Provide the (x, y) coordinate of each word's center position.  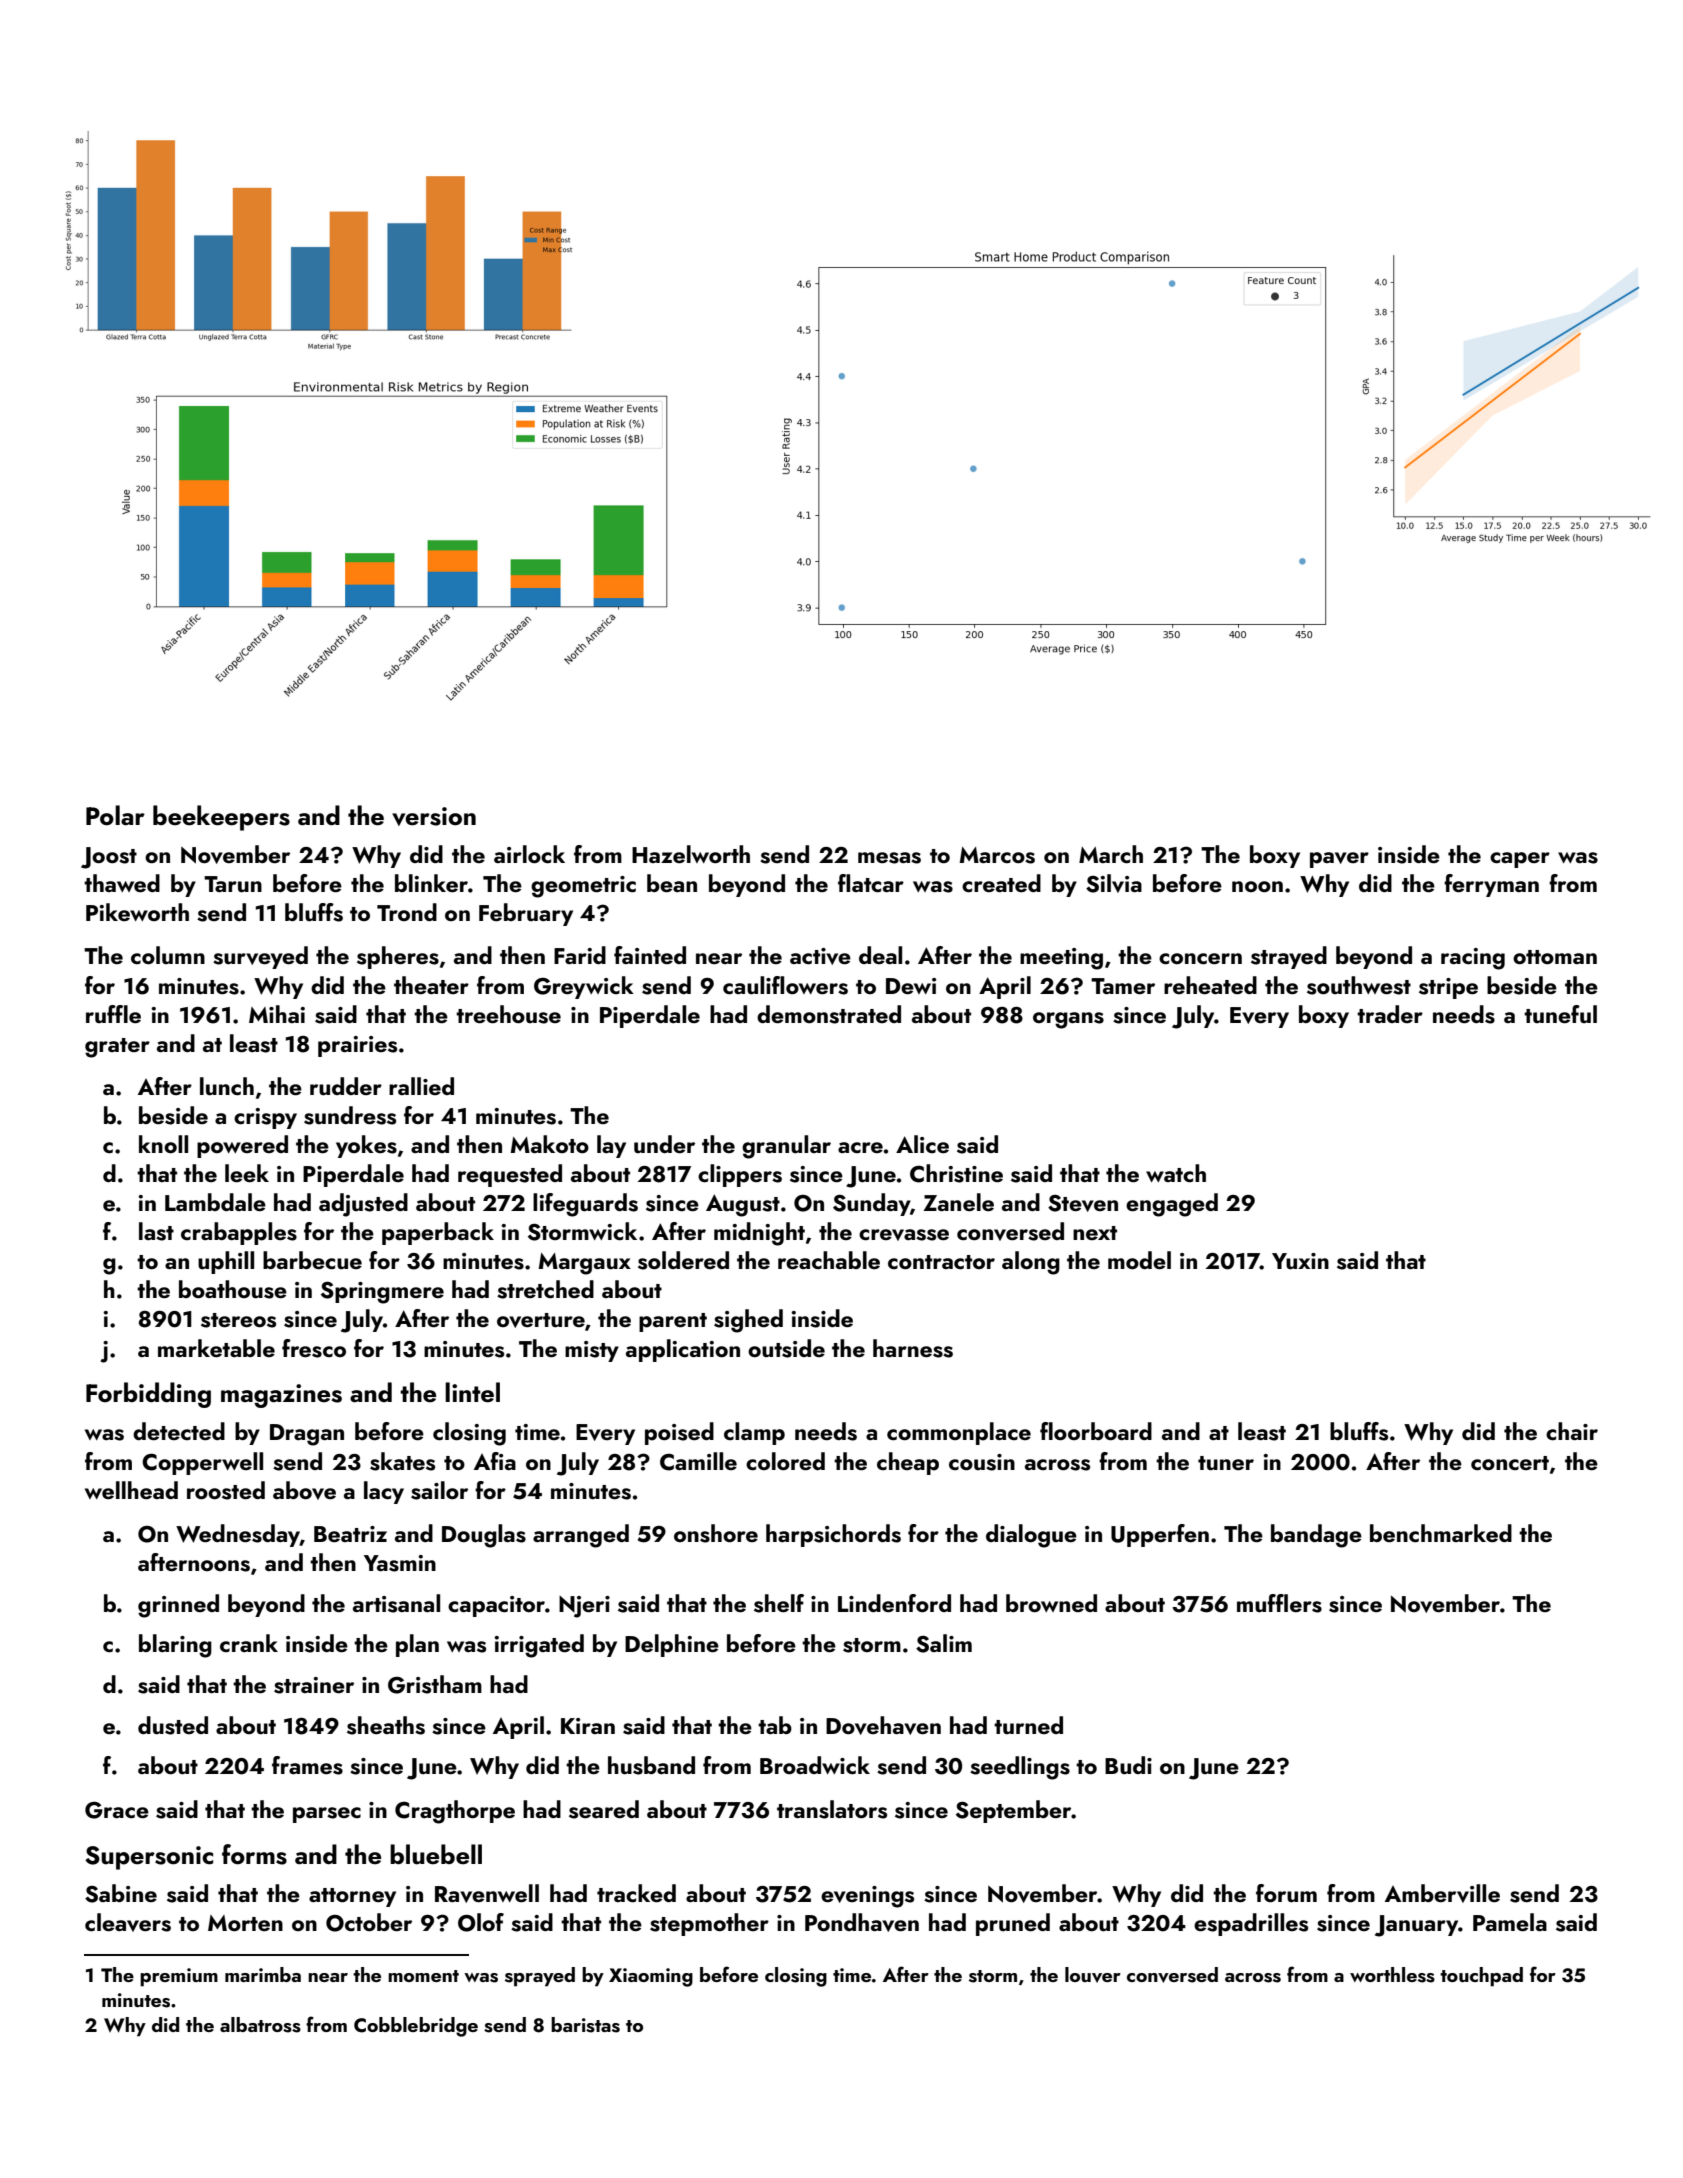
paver (1339, 860)
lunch (227, 1086)
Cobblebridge (416, 2027)
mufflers (1279, 1603)
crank (249, 1643)
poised (679, 1433)
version (434, 816)
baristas (585, 2025)
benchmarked (1441, 1533)
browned (1051, 1603)
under (664, 1144)
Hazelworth (691, 854)
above (304, 1490)
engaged (1172, 1205)
